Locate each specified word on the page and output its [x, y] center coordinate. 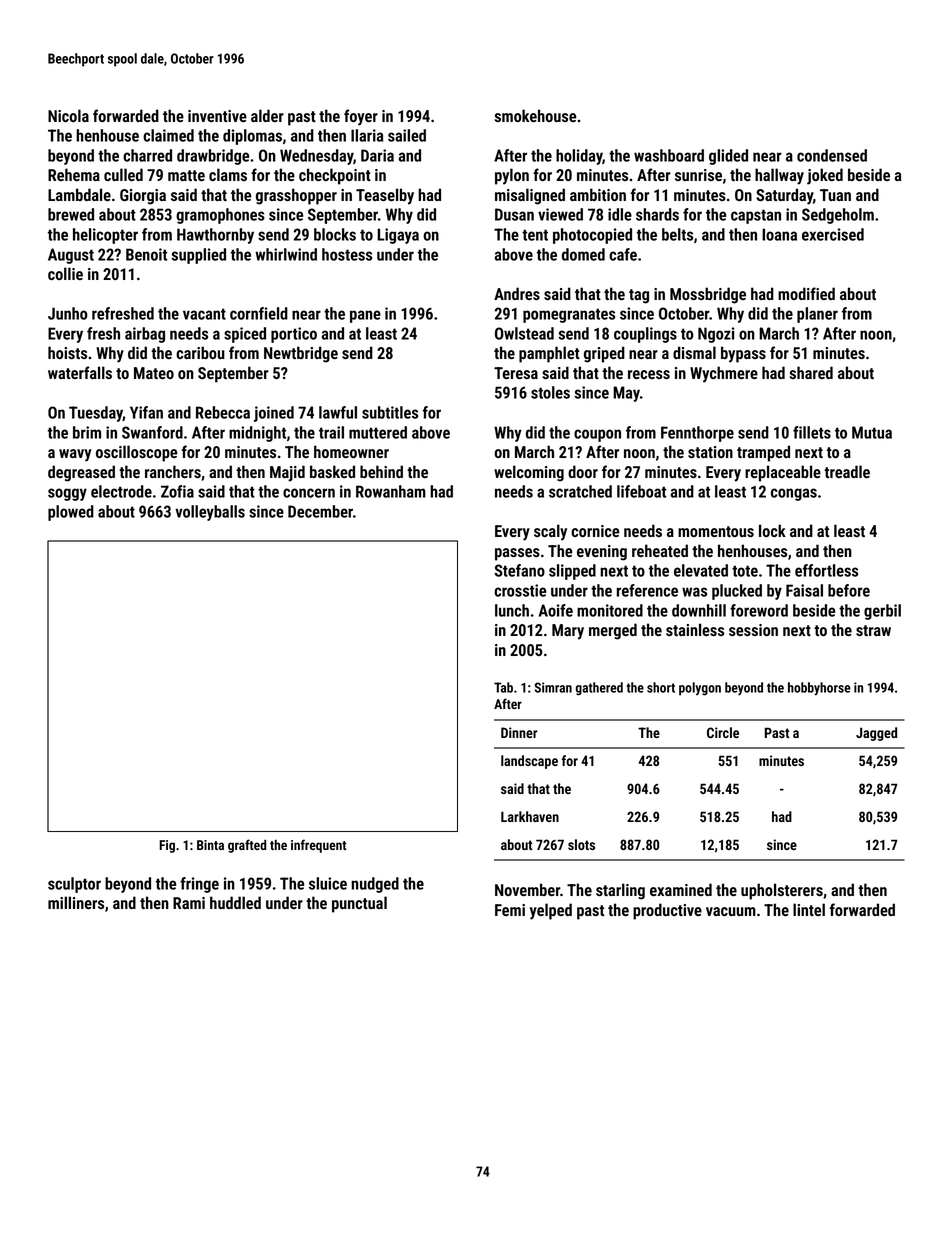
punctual [359, 904]
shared [811, 372]
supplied [198, 256]
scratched [580, 491]
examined [681, 889]
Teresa [516, 373]
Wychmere [724, 374]
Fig [167, 846]
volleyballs [210, 513]
